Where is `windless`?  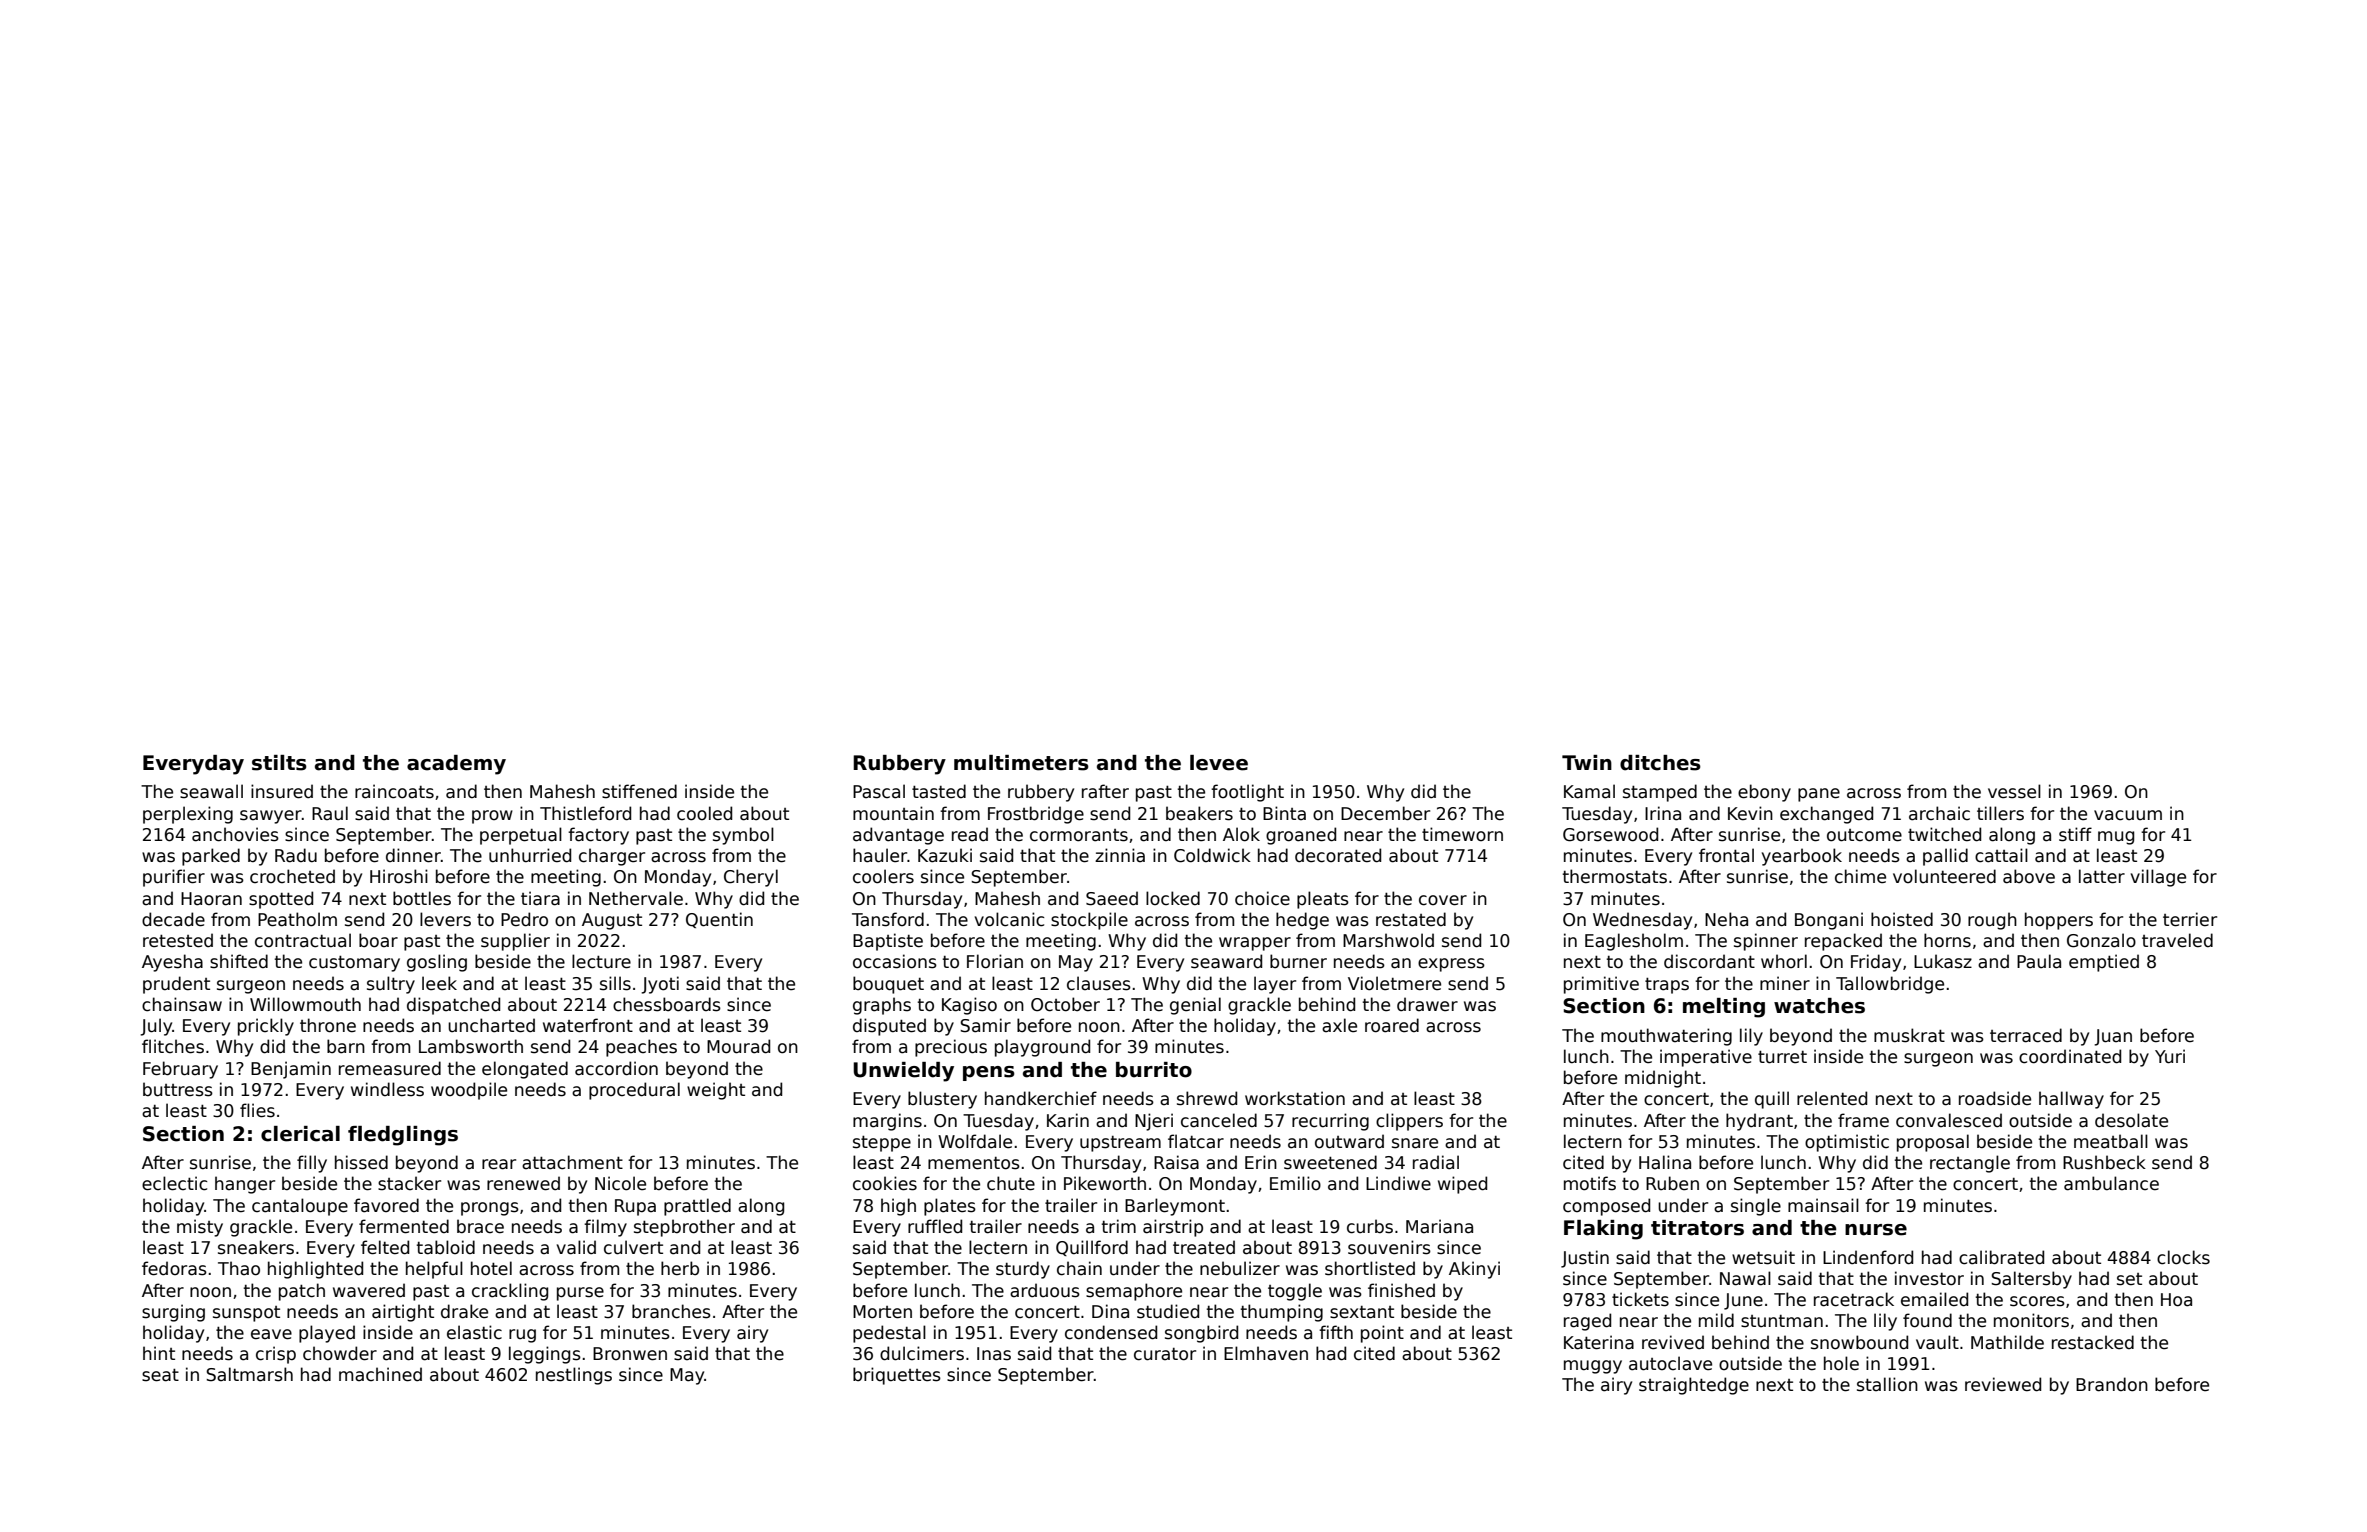 windless is located at coordinates (387, 1089).
